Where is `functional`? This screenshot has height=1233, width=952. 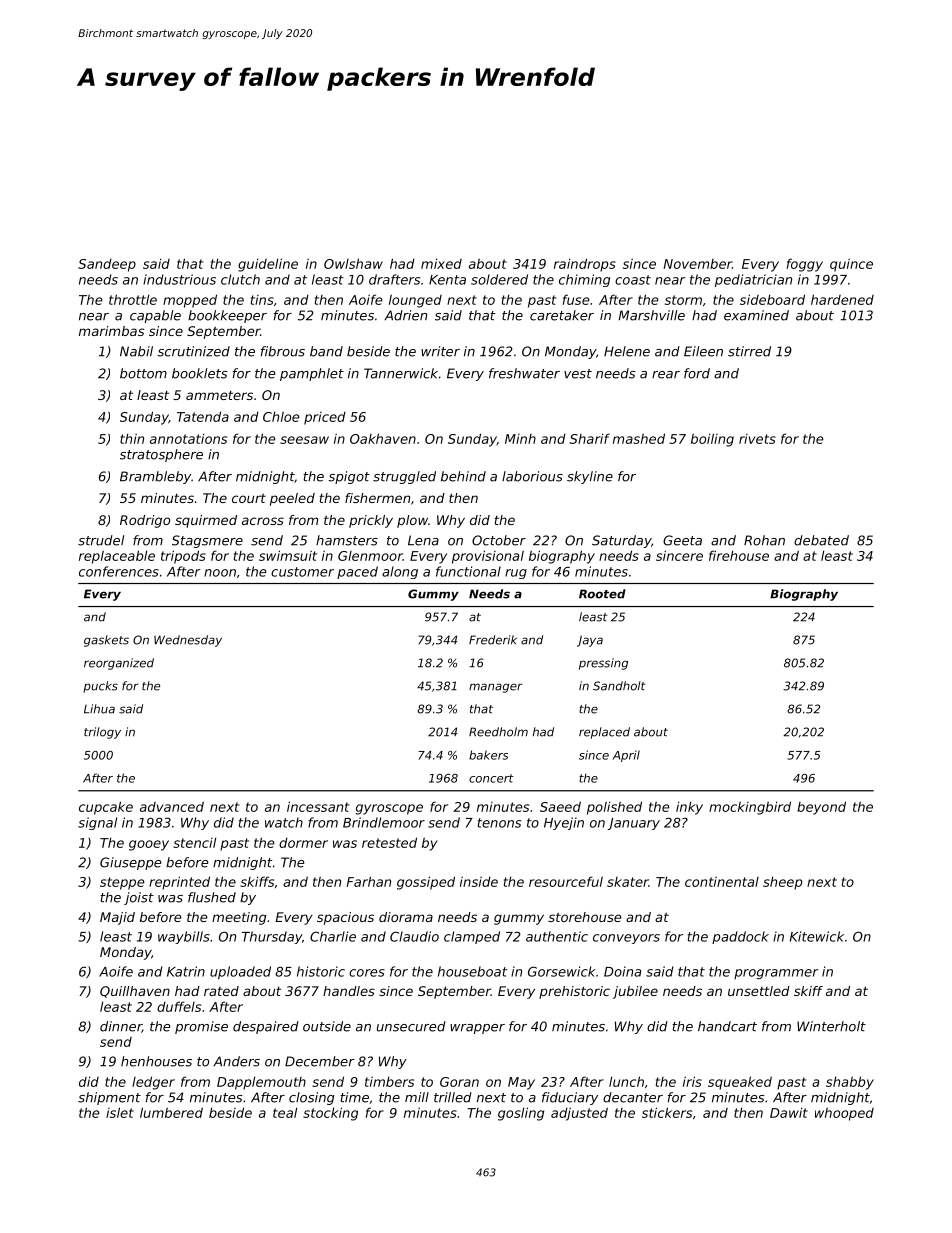 functional is located at coordinates (468, 571).
